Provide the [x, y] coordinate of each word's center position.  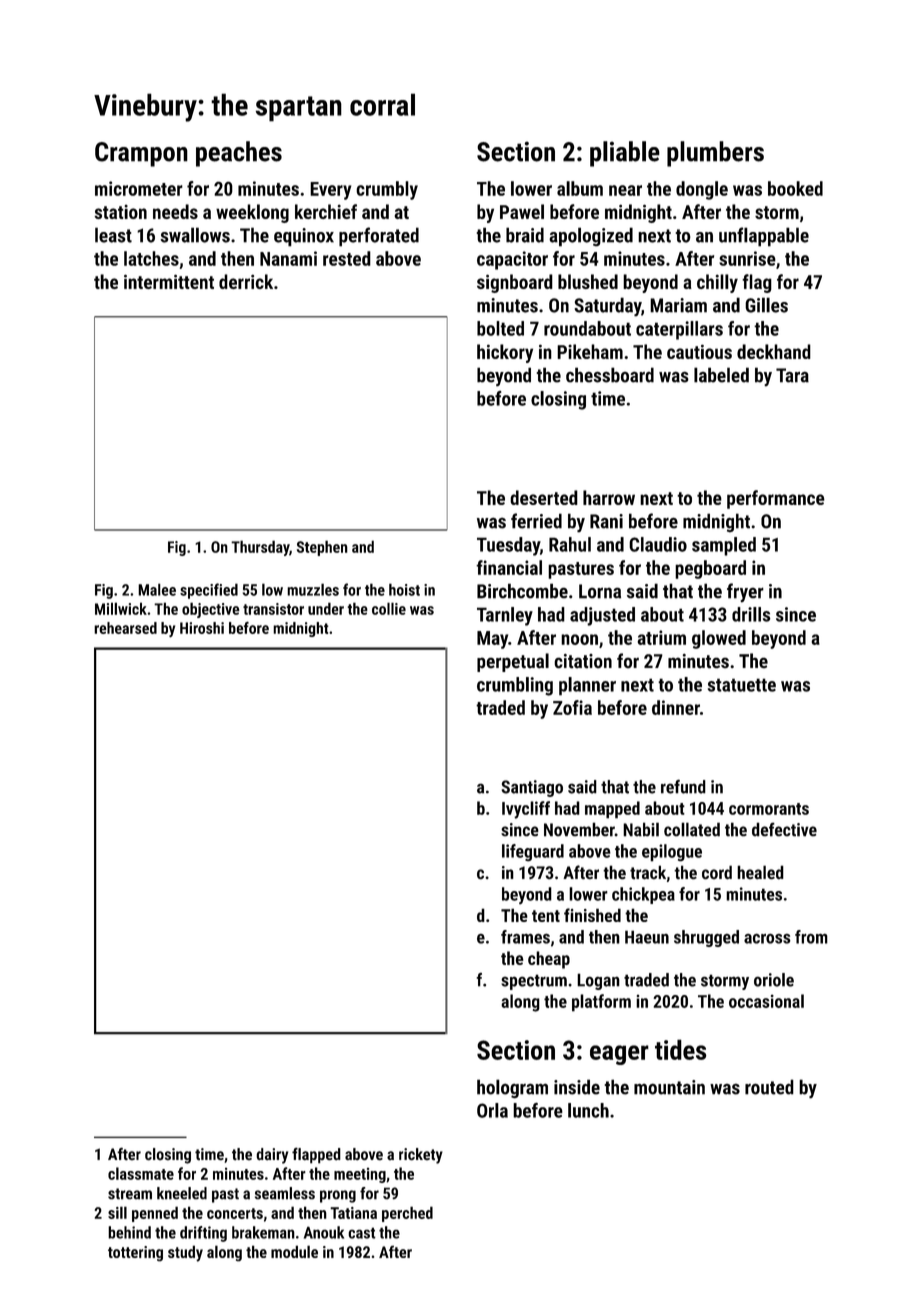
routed [769, 1087]
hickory [505, 353]
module [294, 1251]
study [185, 1253]
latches [151, 258]
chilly [717, 283]
